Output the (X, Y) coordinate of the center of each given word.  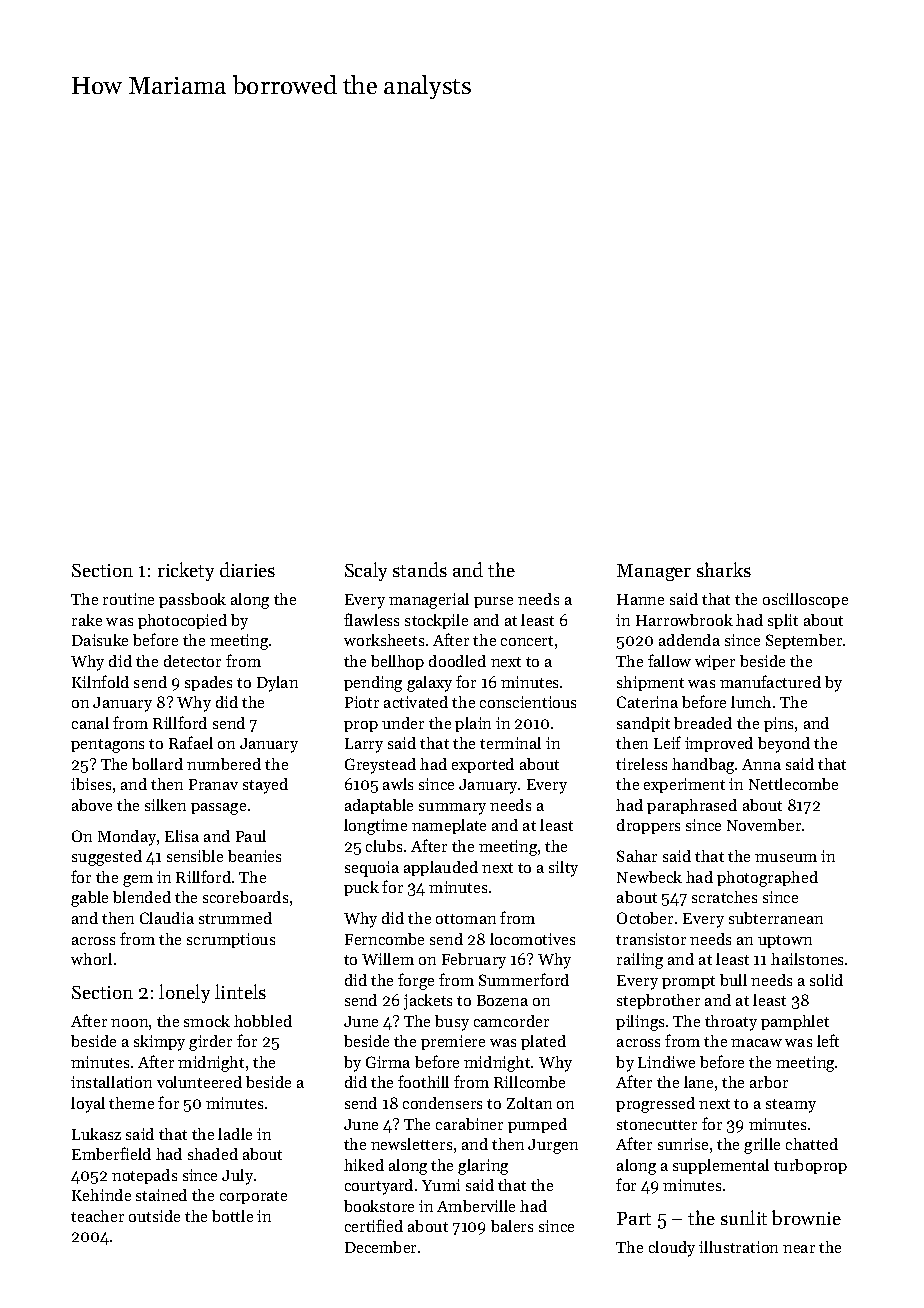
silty (563, 869)
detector (192, 661)
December (380, 1247)
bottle (232, 1216)
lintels (240, 991)
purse (493, 602)
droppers (648, 826)
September (804, 641)
